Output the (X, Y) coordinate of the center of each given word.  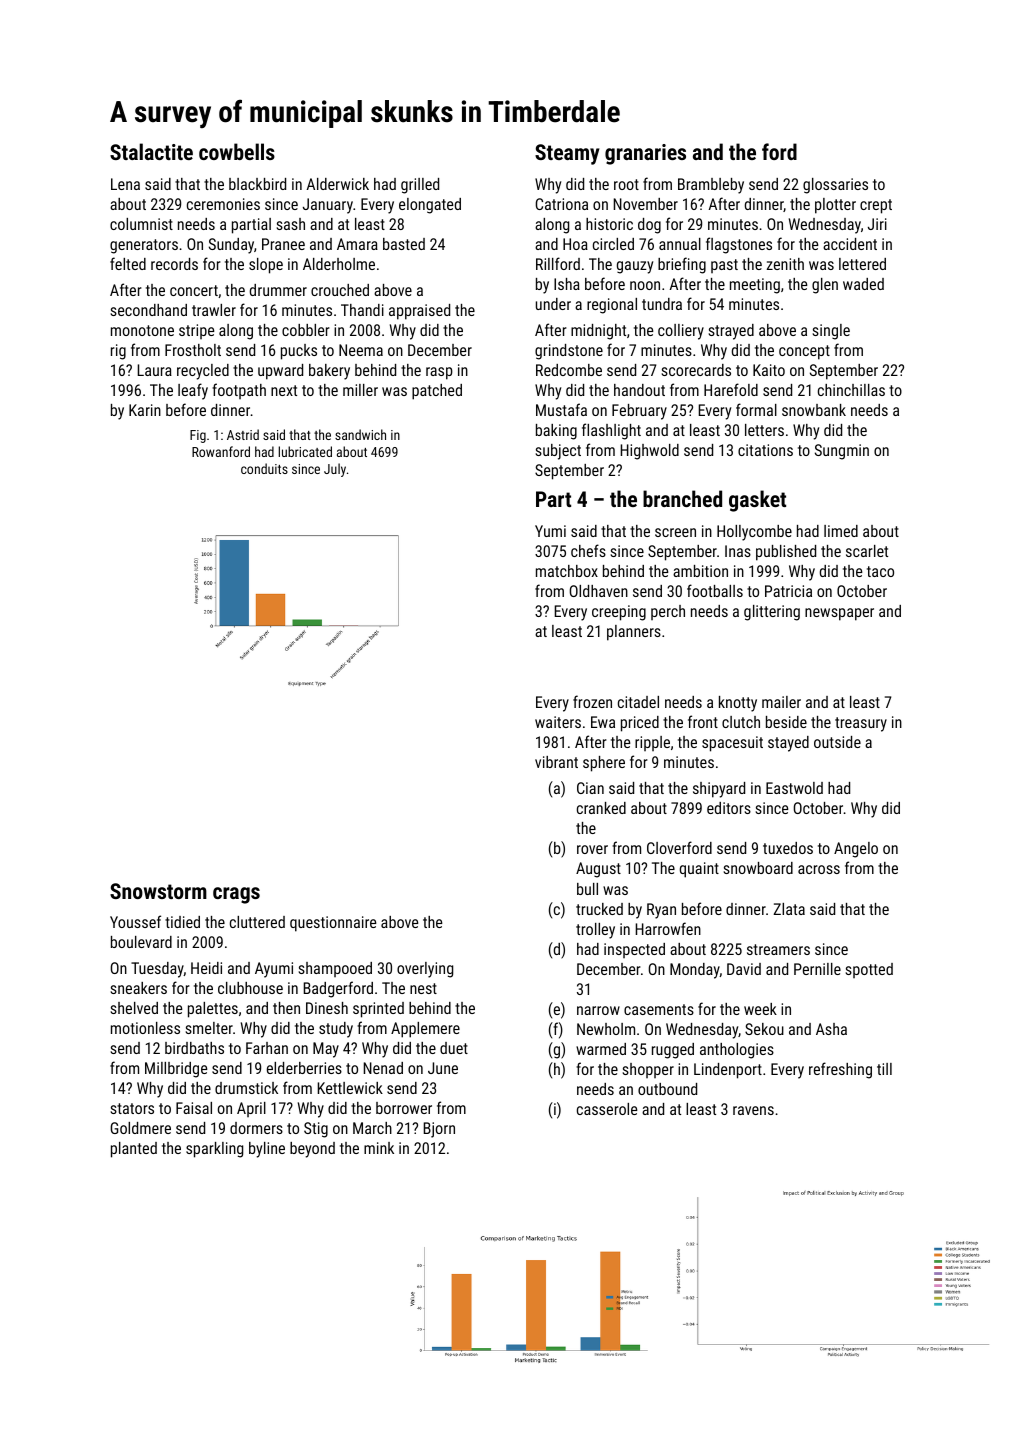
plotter (835, 206)
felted (128, 263)
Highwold (649, 452)
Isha (567, 284)
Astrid (243, 434)
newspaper (839, 614)
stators (132, 1108)
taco (880, 571)
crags (236, 895)
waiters (558, 722)
